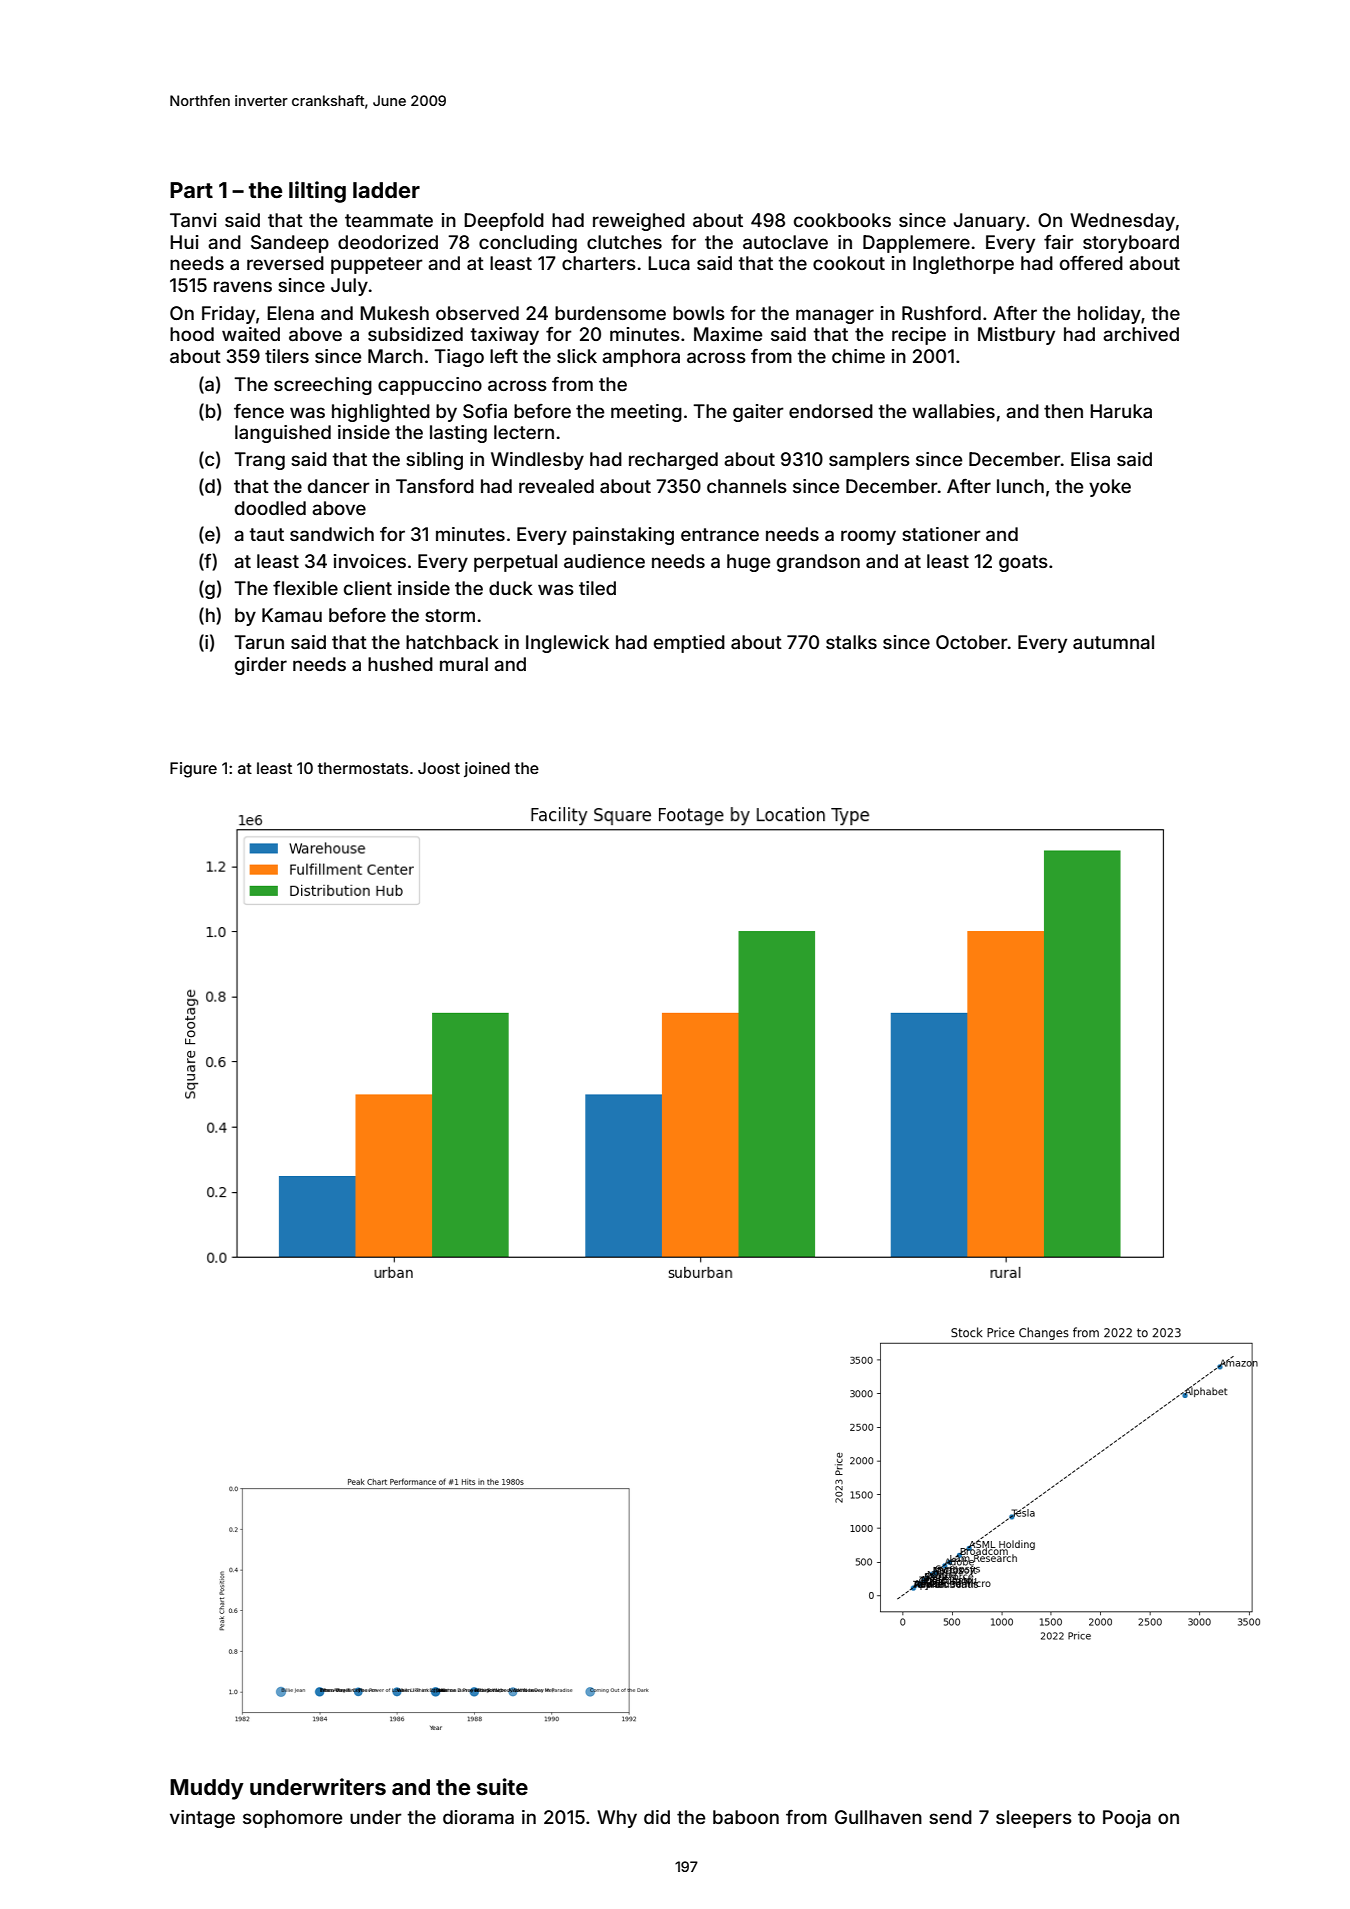 The image size is (1350, 1909). I want to click on suite, so click(502, 1786).
